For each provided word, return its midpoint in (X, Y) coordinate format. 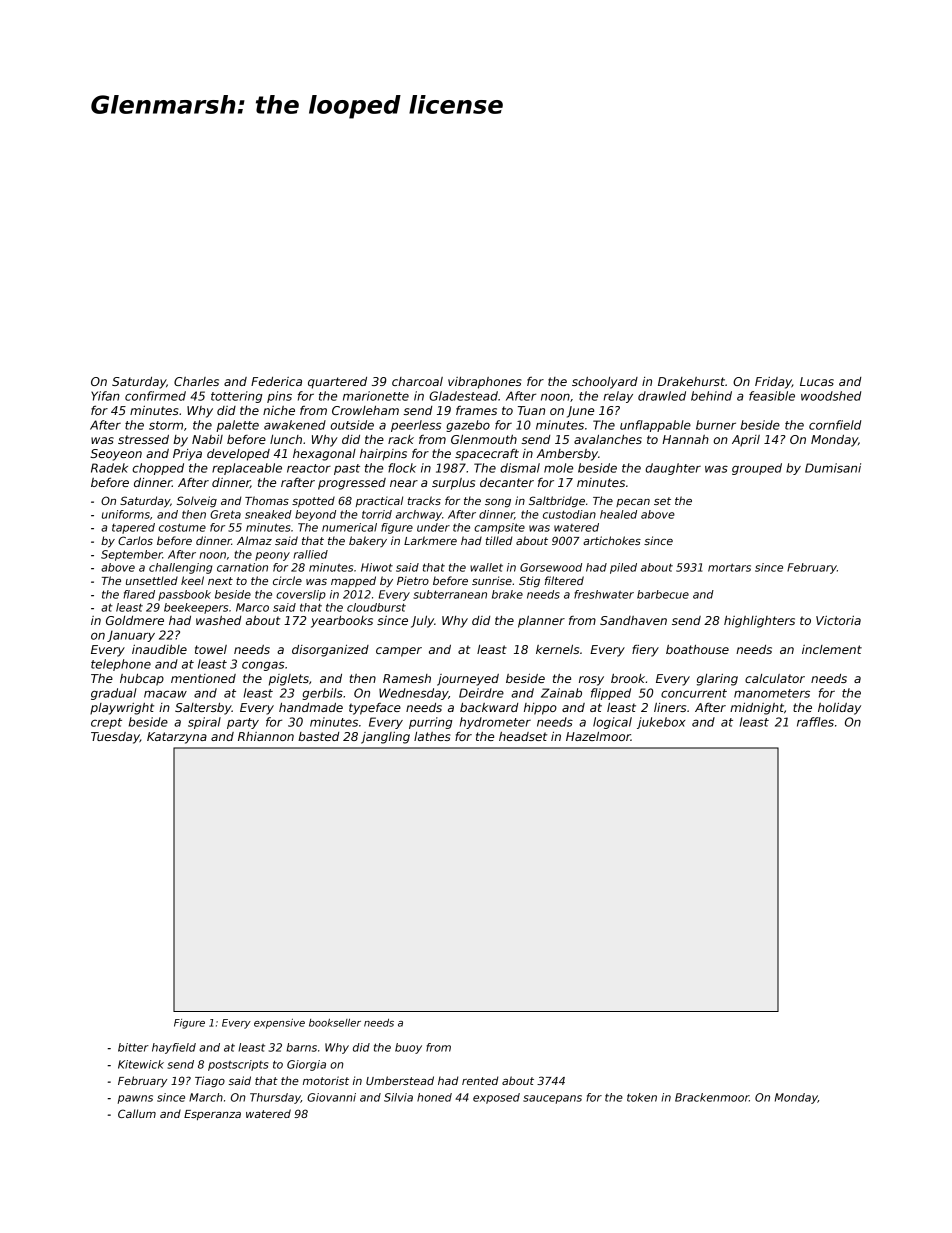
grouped (757, 469)
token (642, 1097)
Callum (137, 1113)
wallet (486, 567)
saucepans (552, 1099)
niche (279, 410)
